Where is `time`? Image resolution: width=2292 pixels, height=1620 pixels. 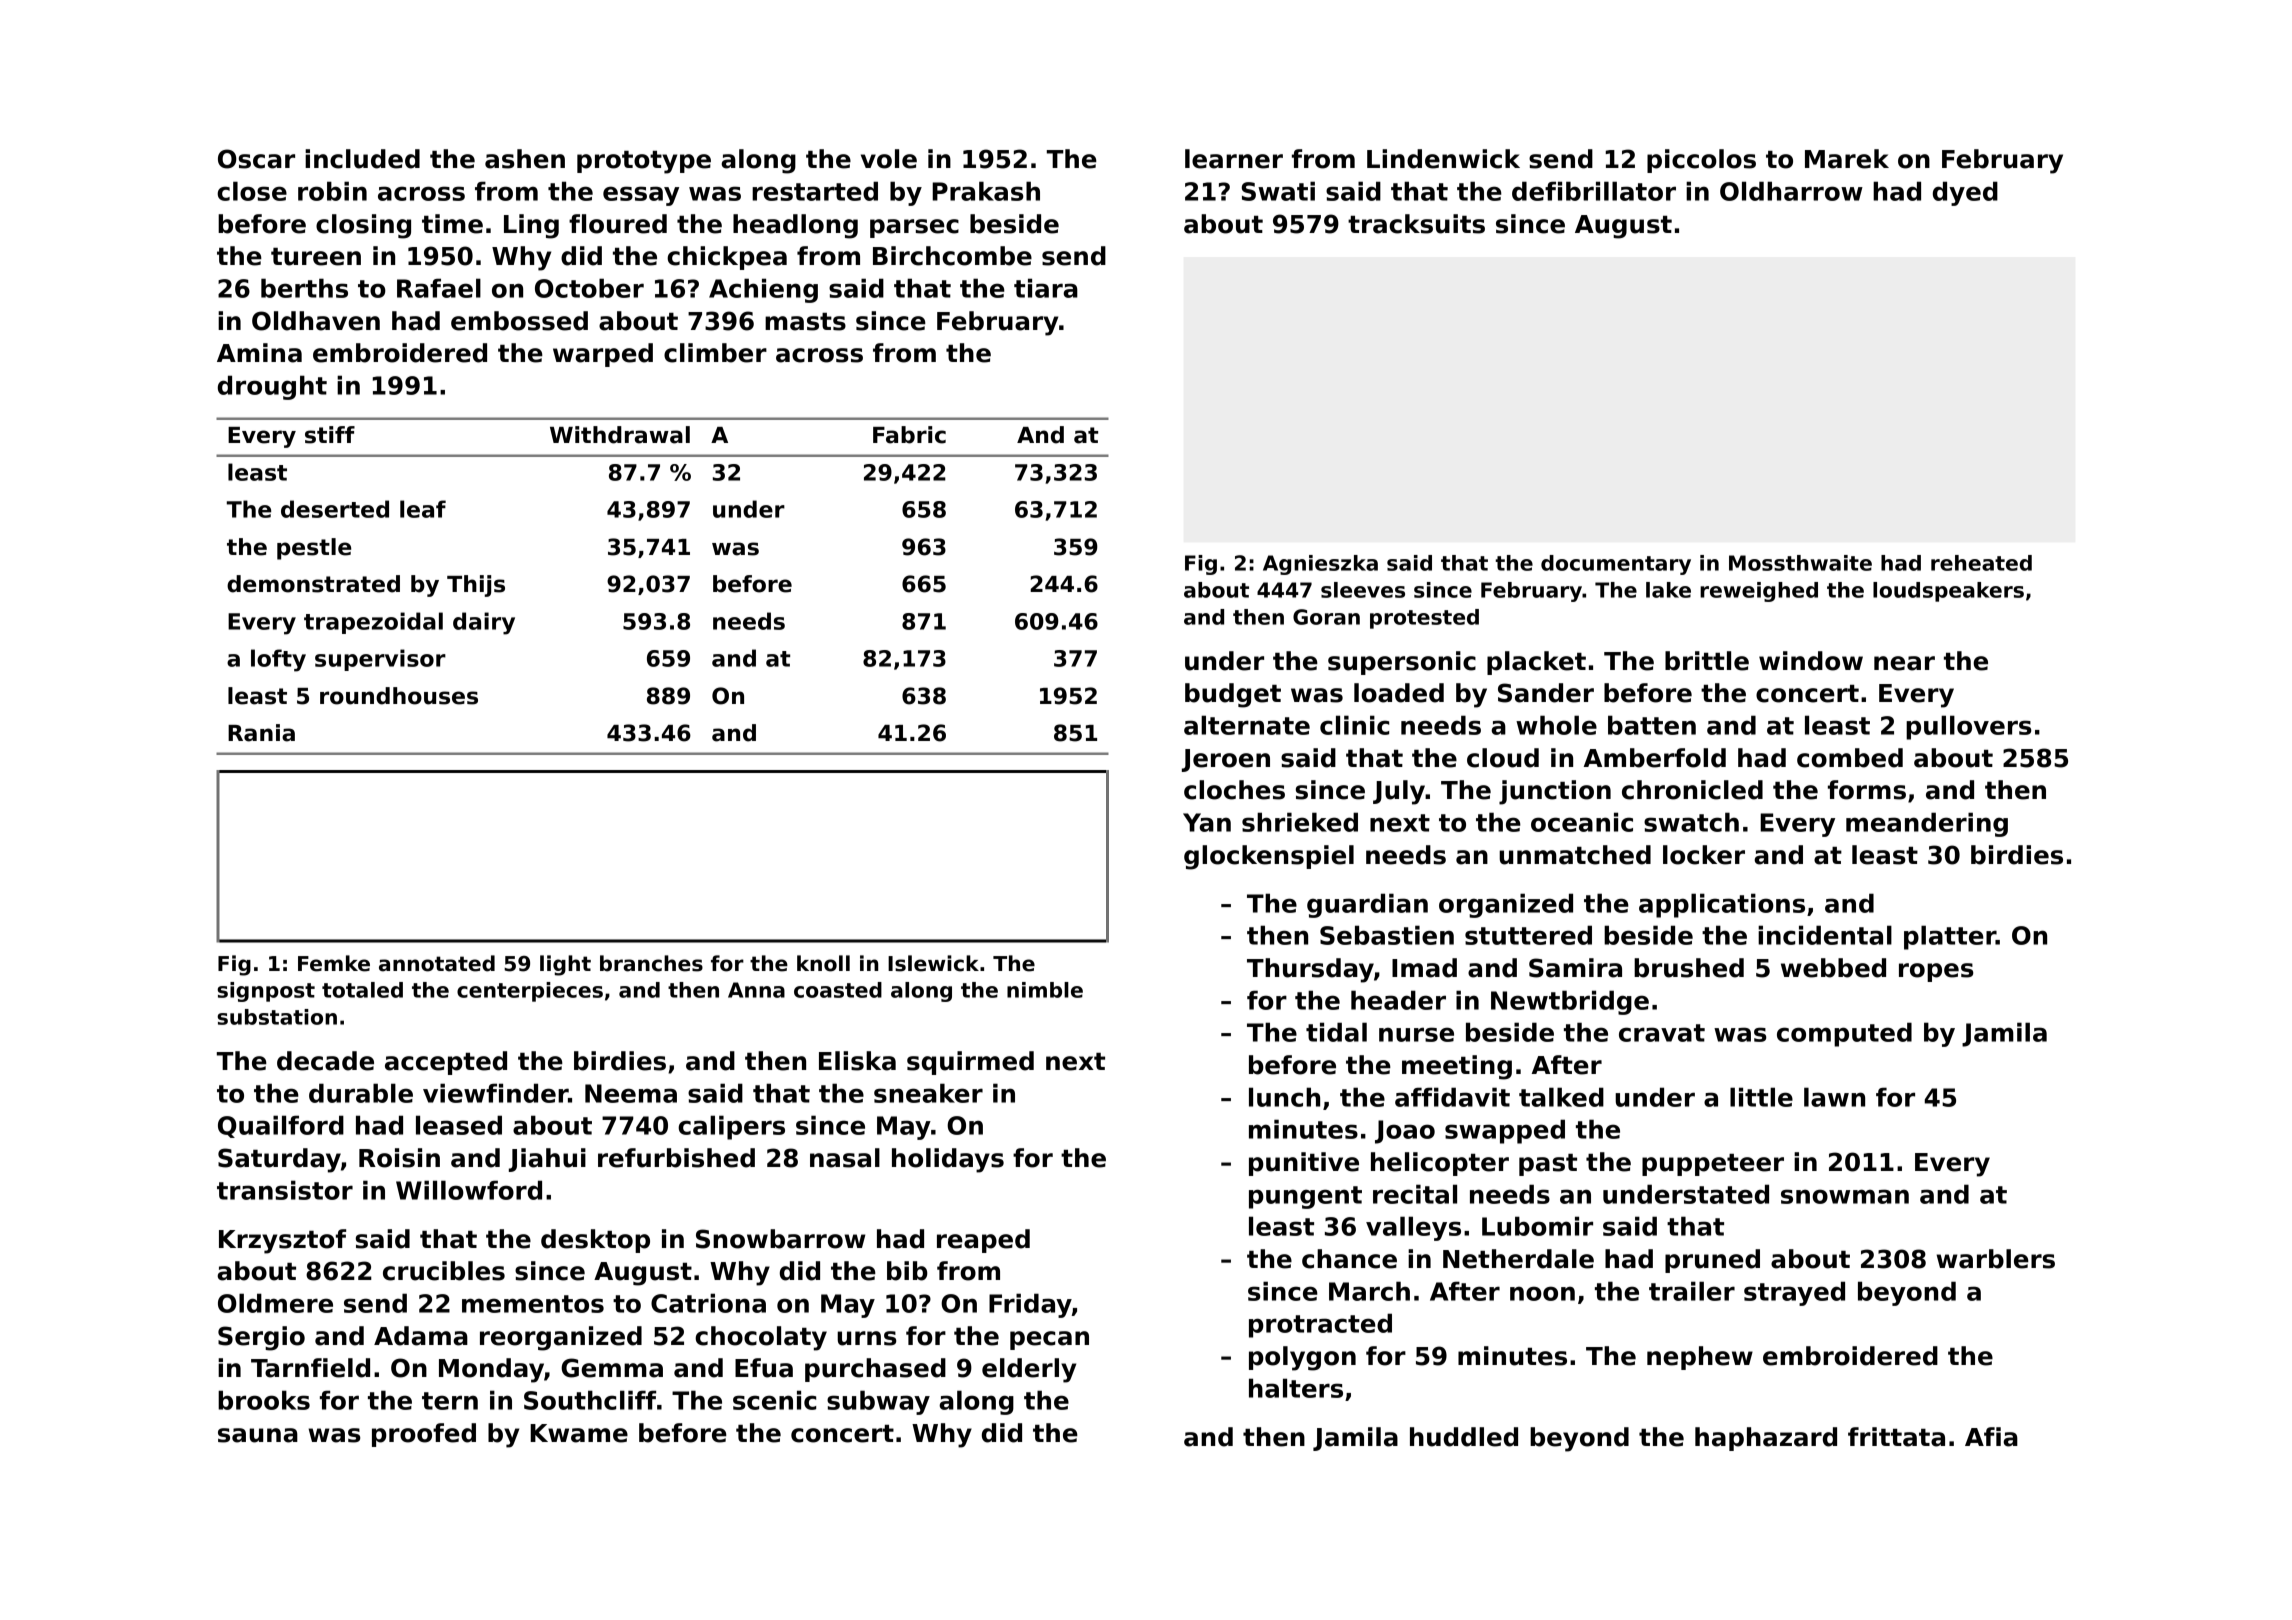 time is located at coordinates (452, 224).
